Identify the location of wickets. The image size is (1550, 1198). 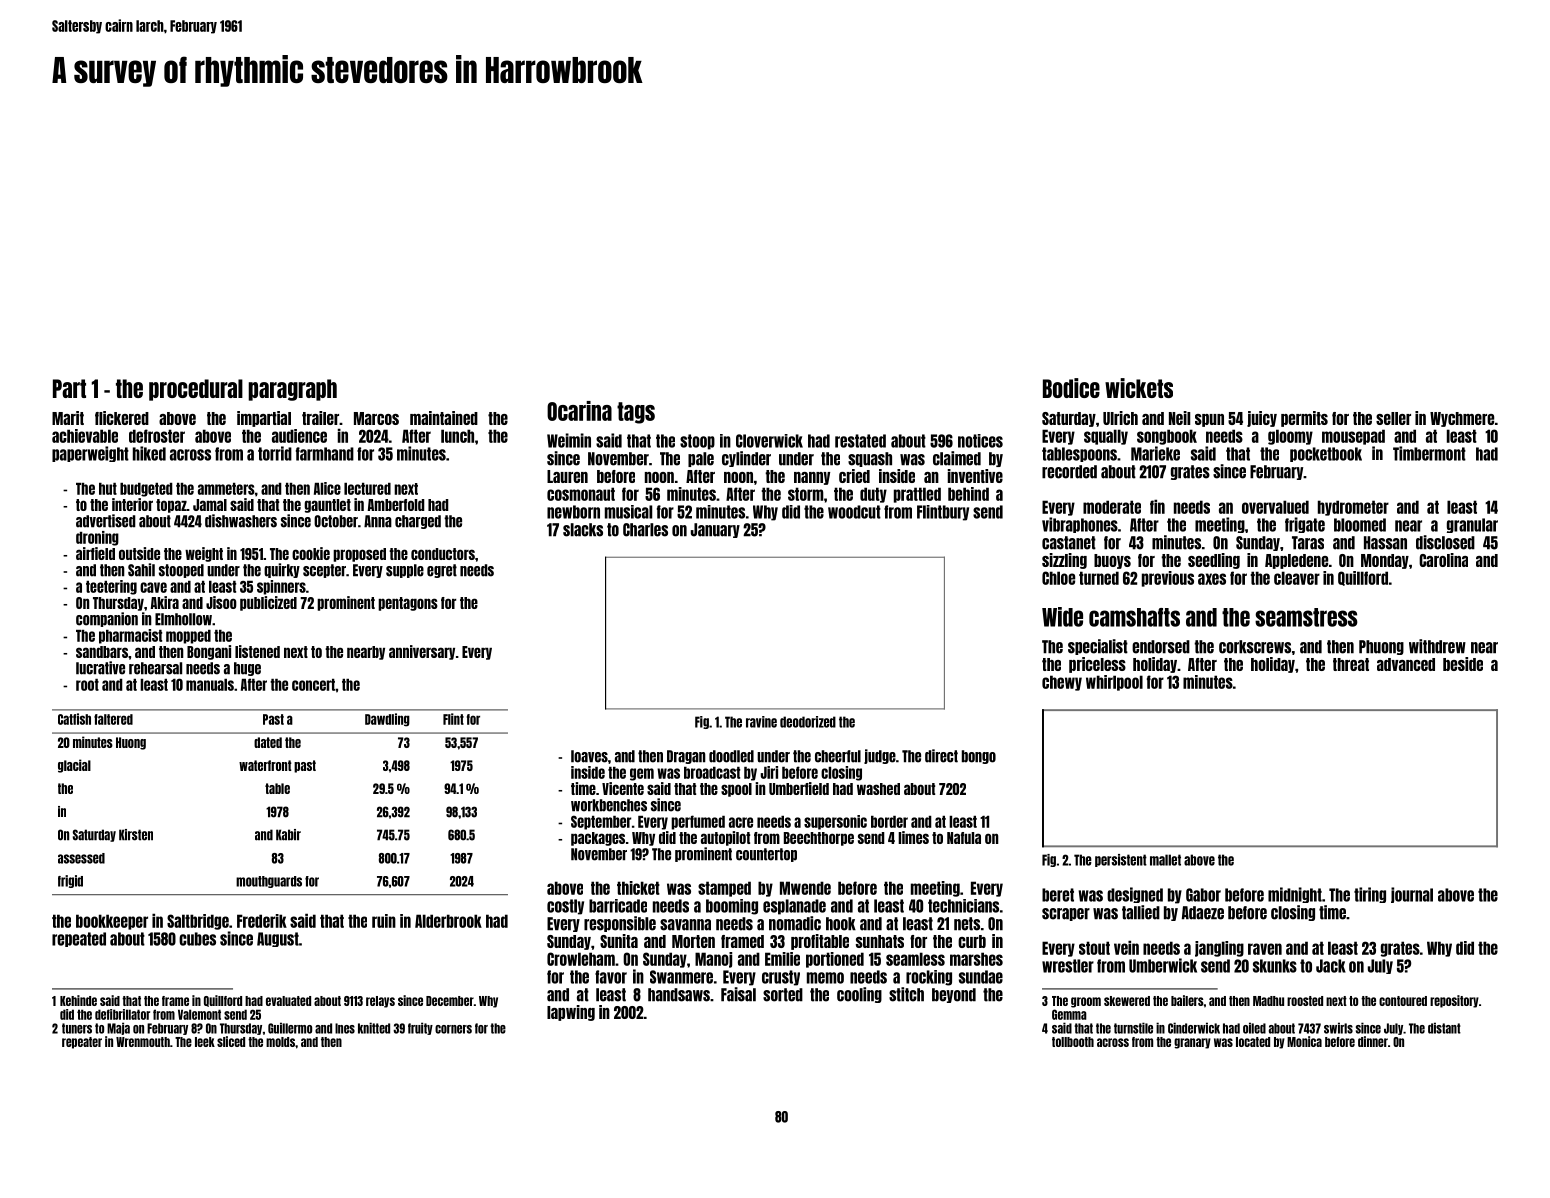
(1139, 388).
